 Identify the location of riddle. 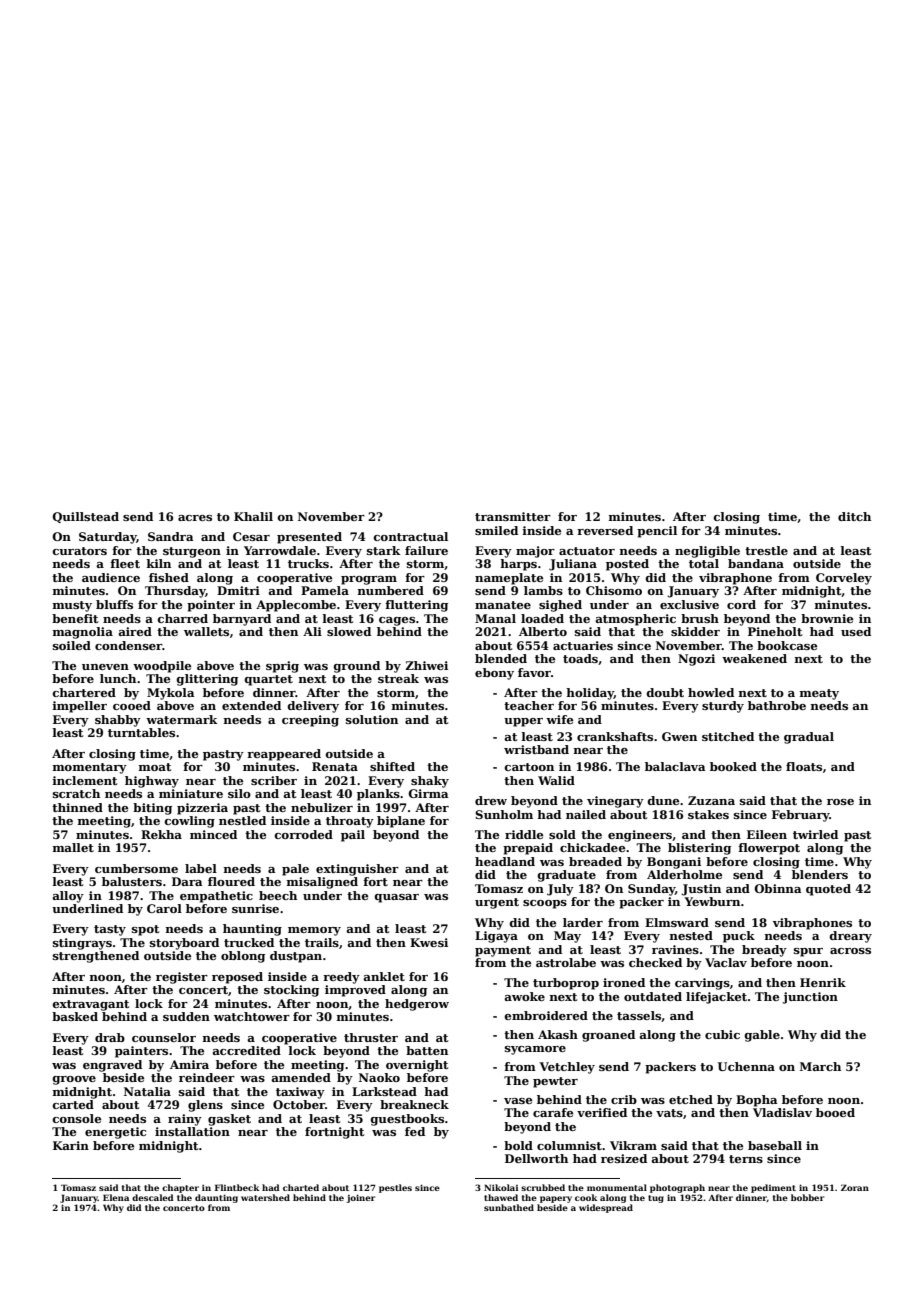
(524, 834).
